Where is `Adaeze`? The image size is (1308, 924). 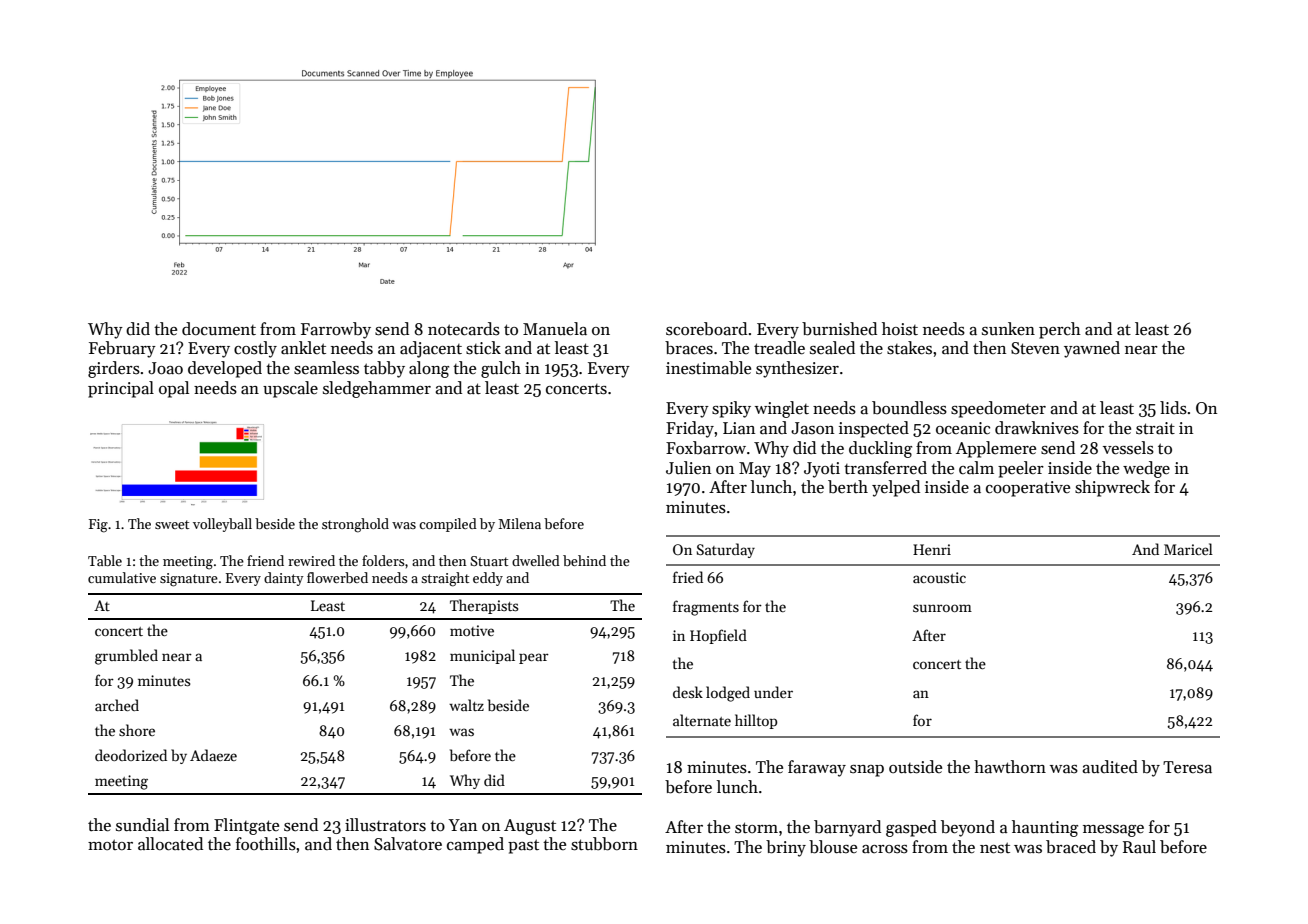
Adaeze is located at coordinates (213, 755).
